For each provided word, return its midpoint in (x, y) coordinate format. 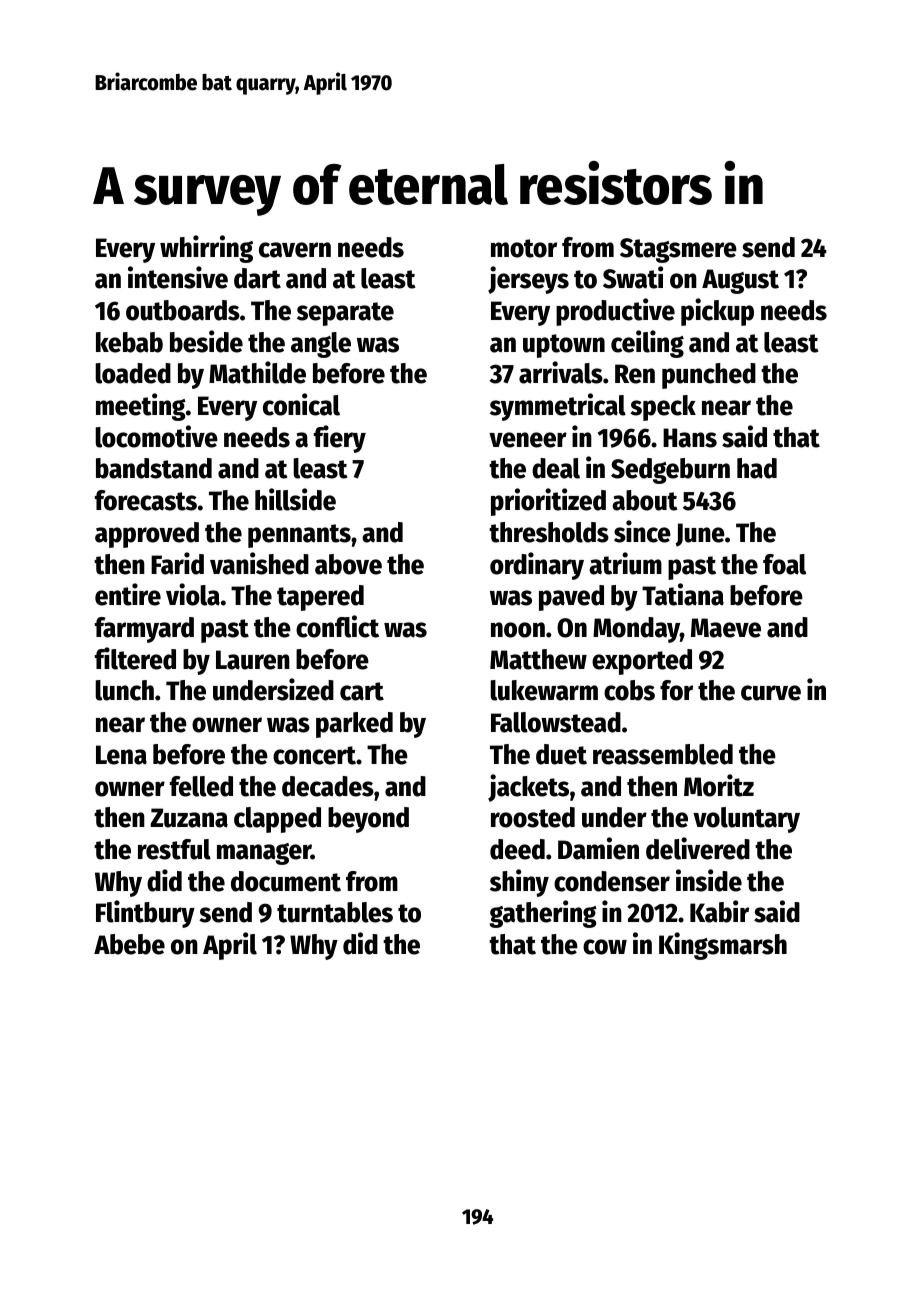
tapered (320, 598)
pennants (299, 536)
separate (345, 314)
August (740, 281)
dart (257, 278)
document (286, 881)
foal (784, 564)
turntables (335, 912)
